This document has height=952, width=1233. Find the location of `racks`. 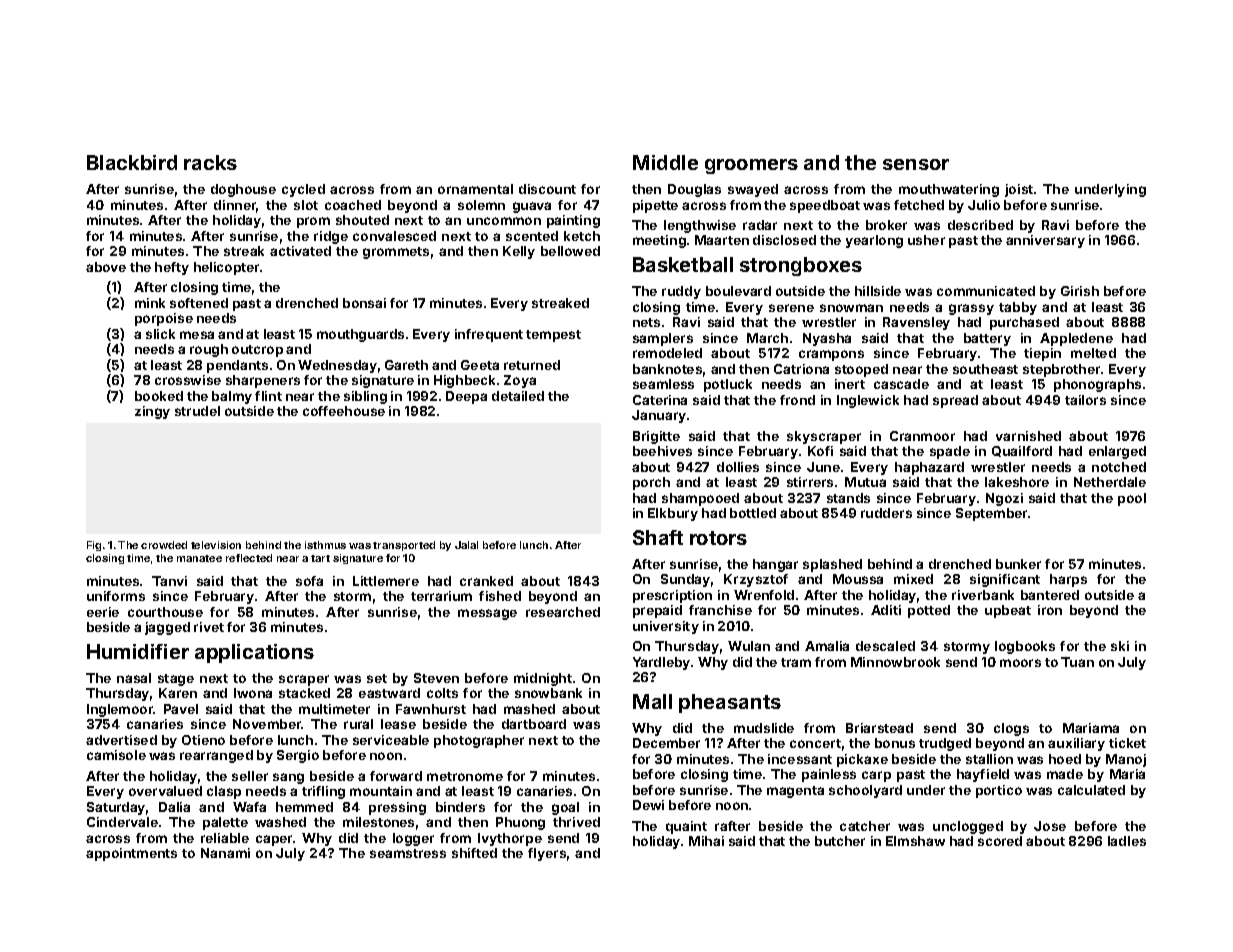

racks is located at coordinates (210, 162).
